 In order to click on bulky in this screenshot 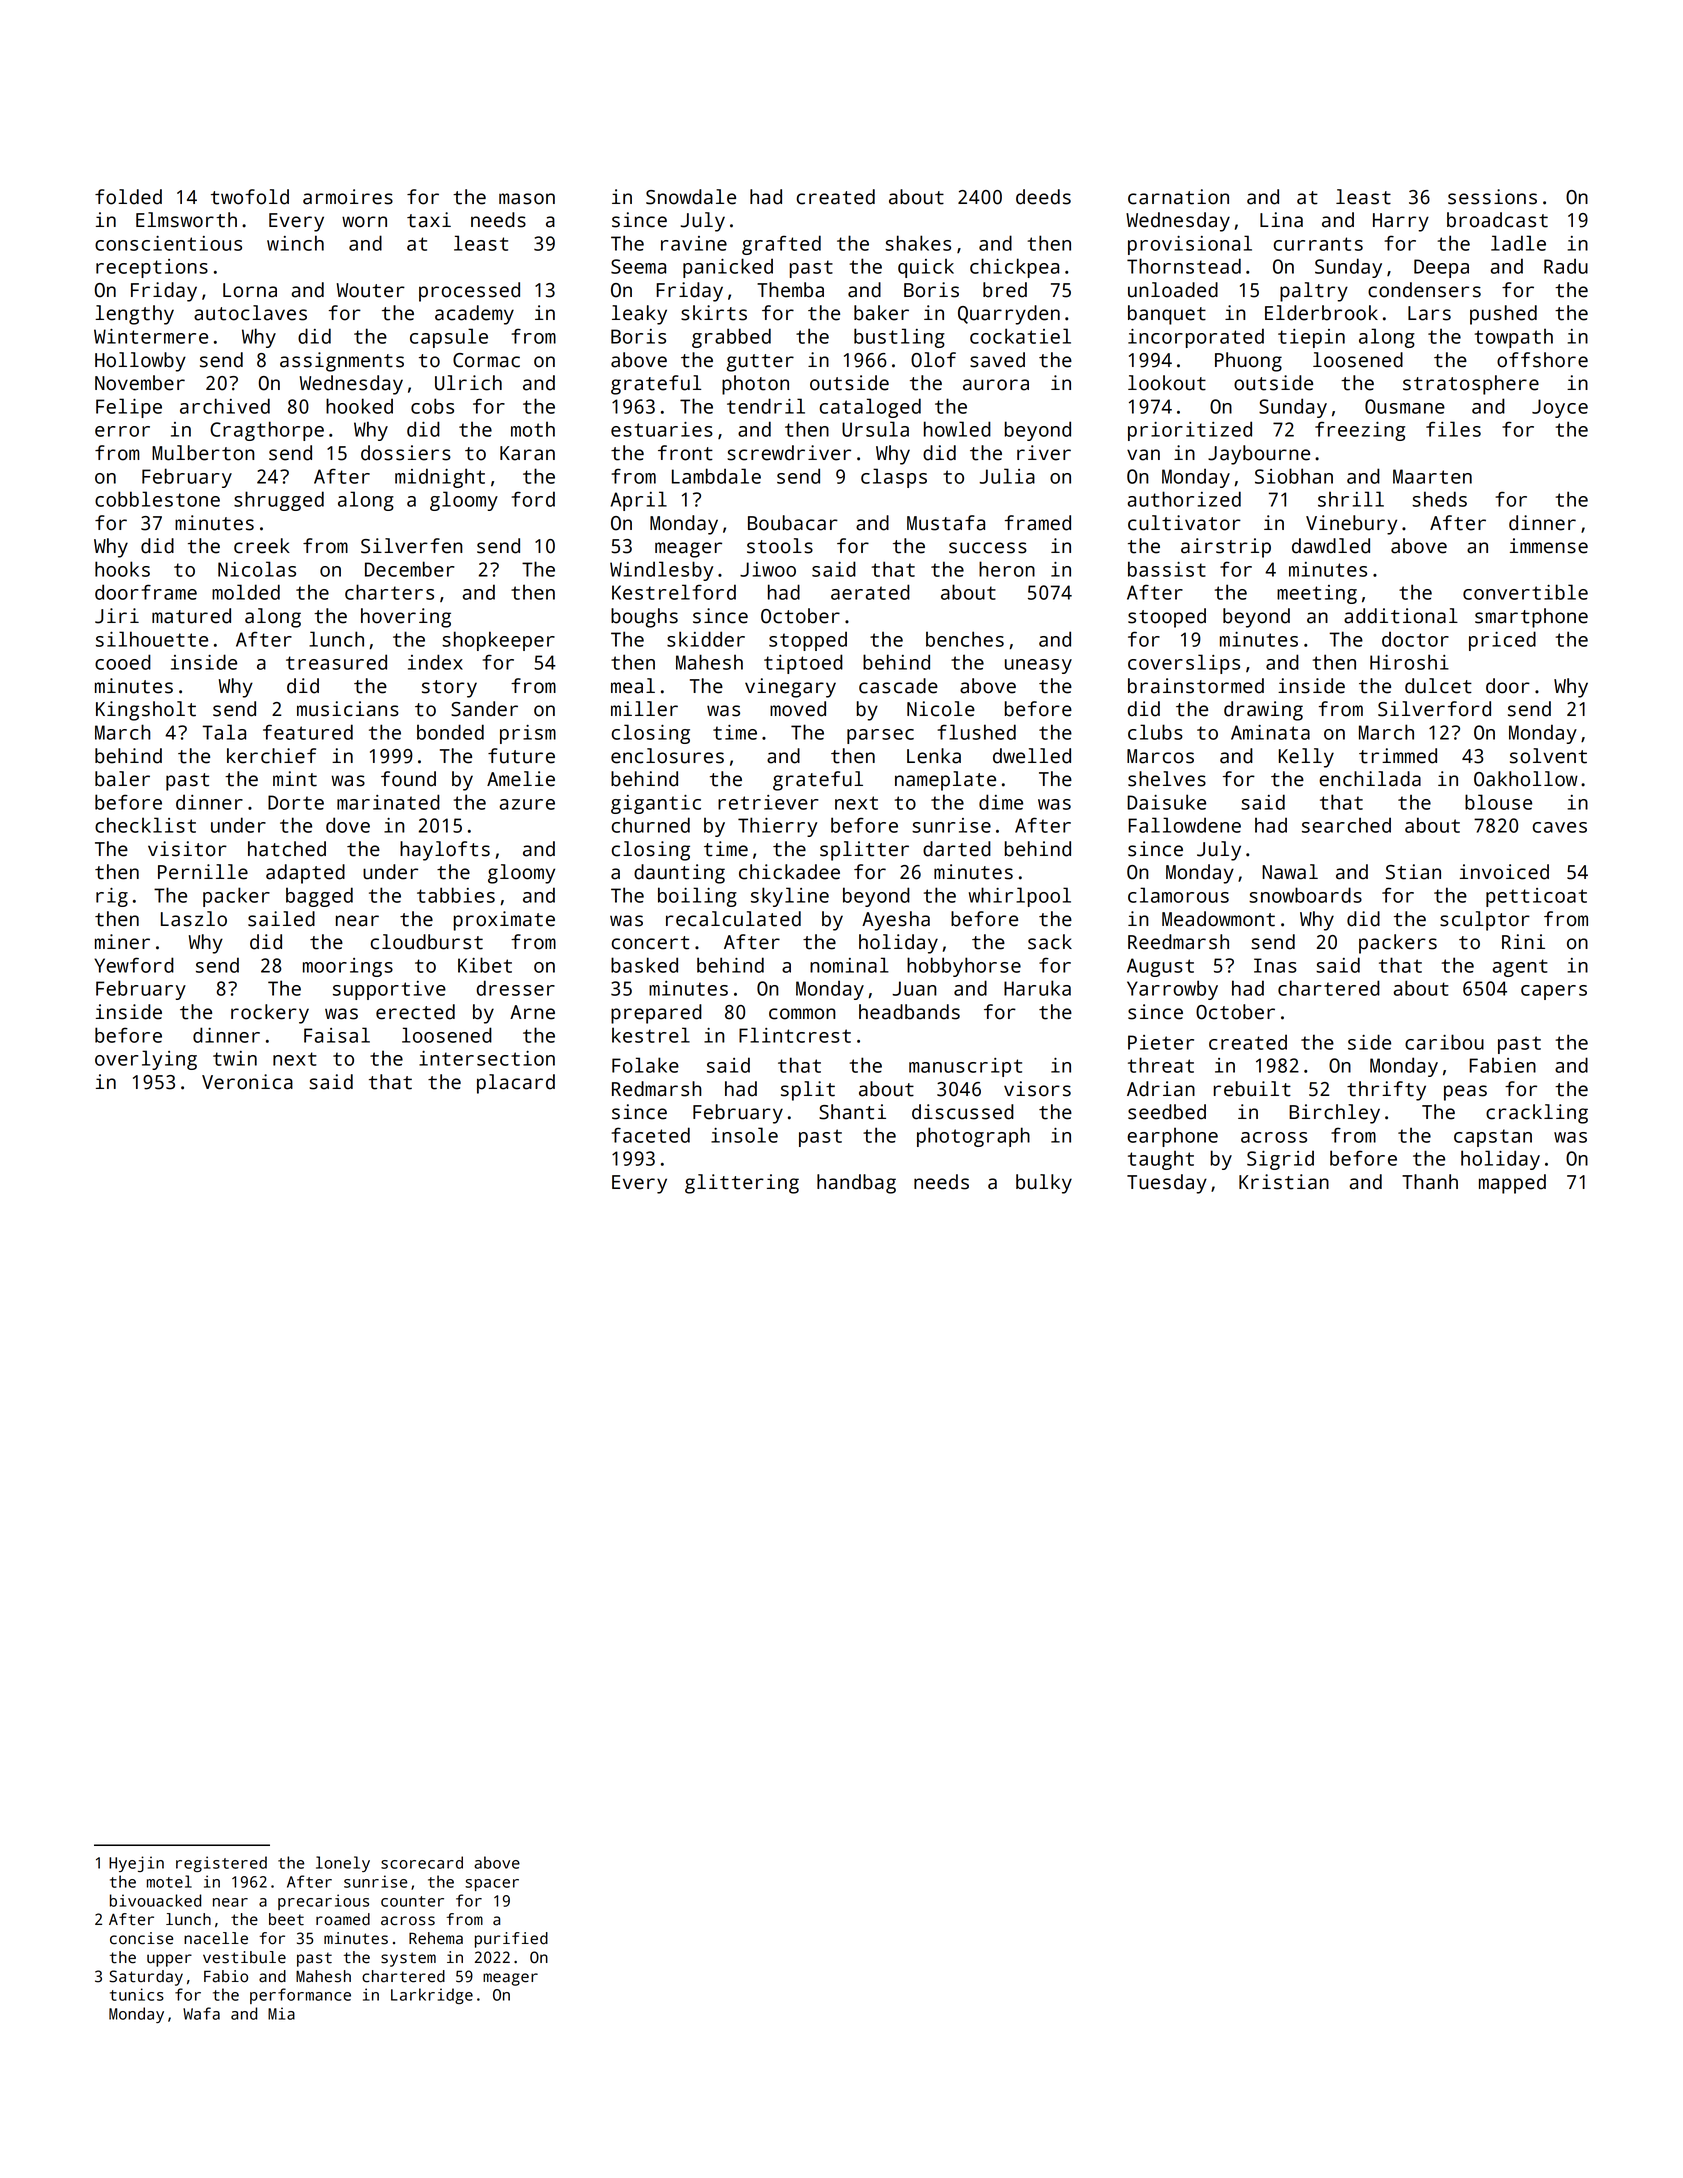, I will do `click(1044, 1184)`.
